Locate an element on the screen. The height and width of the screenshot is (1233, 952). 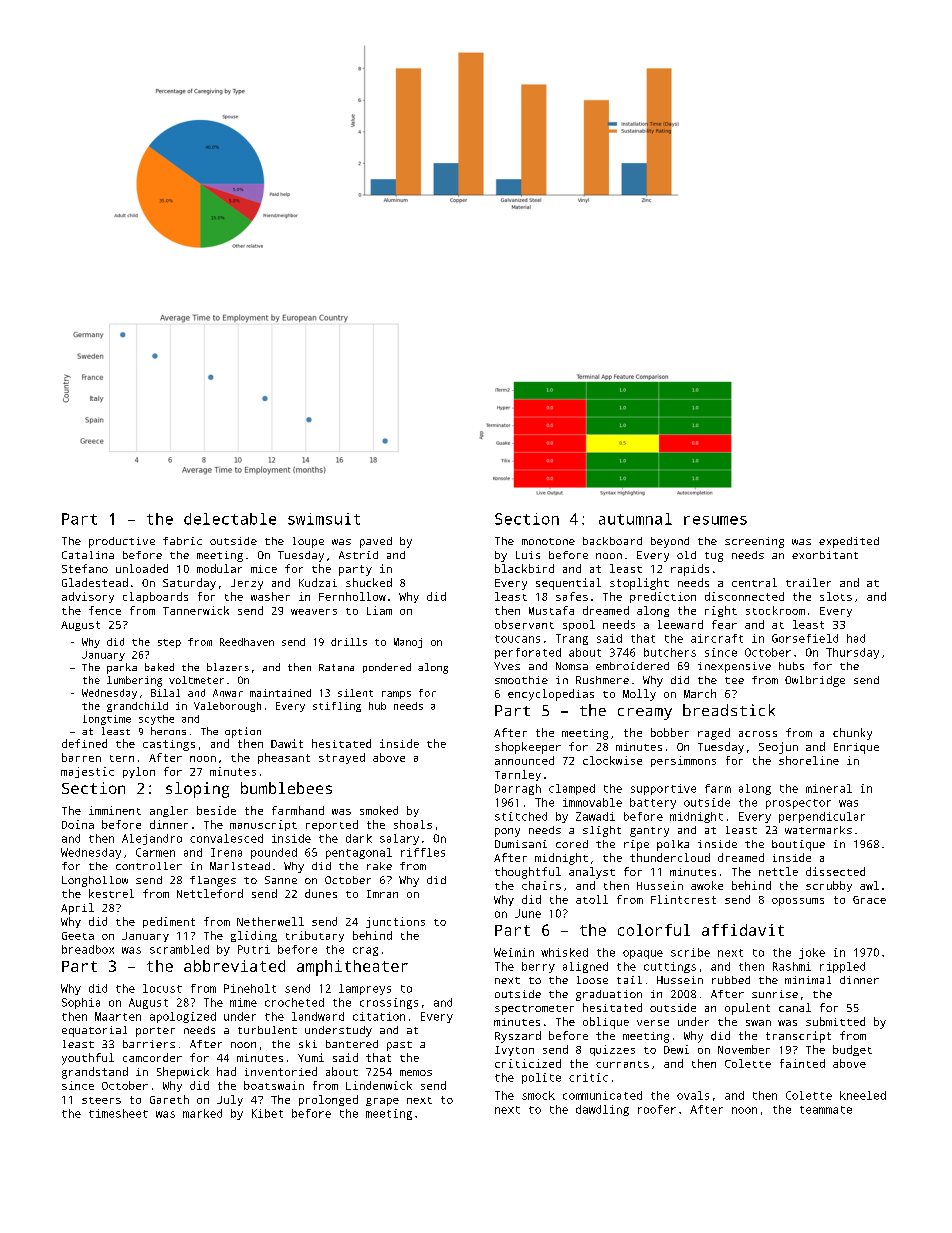
prediction is located at coordinates (663, 597).
